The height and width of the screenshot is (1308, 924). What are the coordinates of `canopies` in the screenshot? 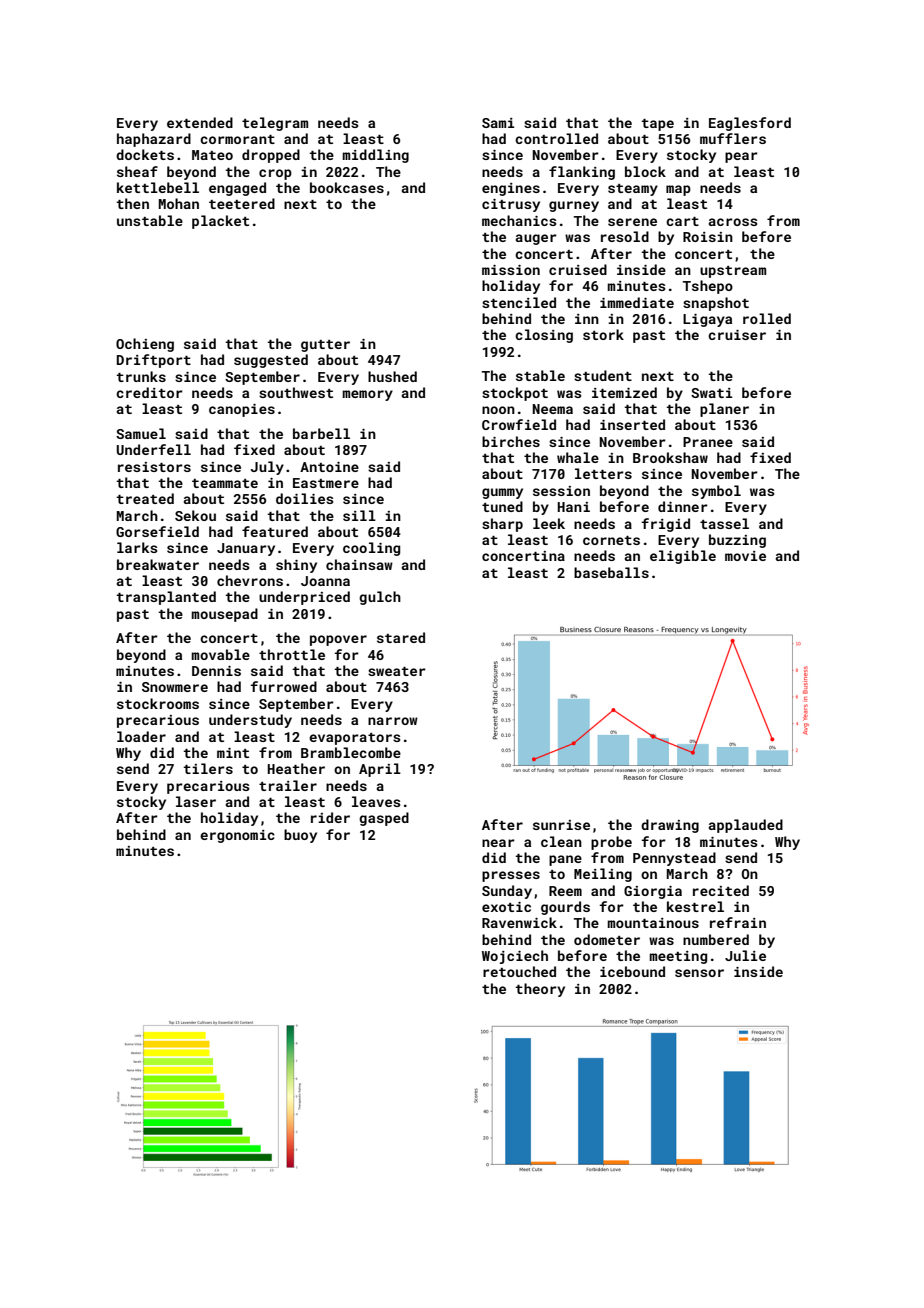 It's located at (242, 410).
